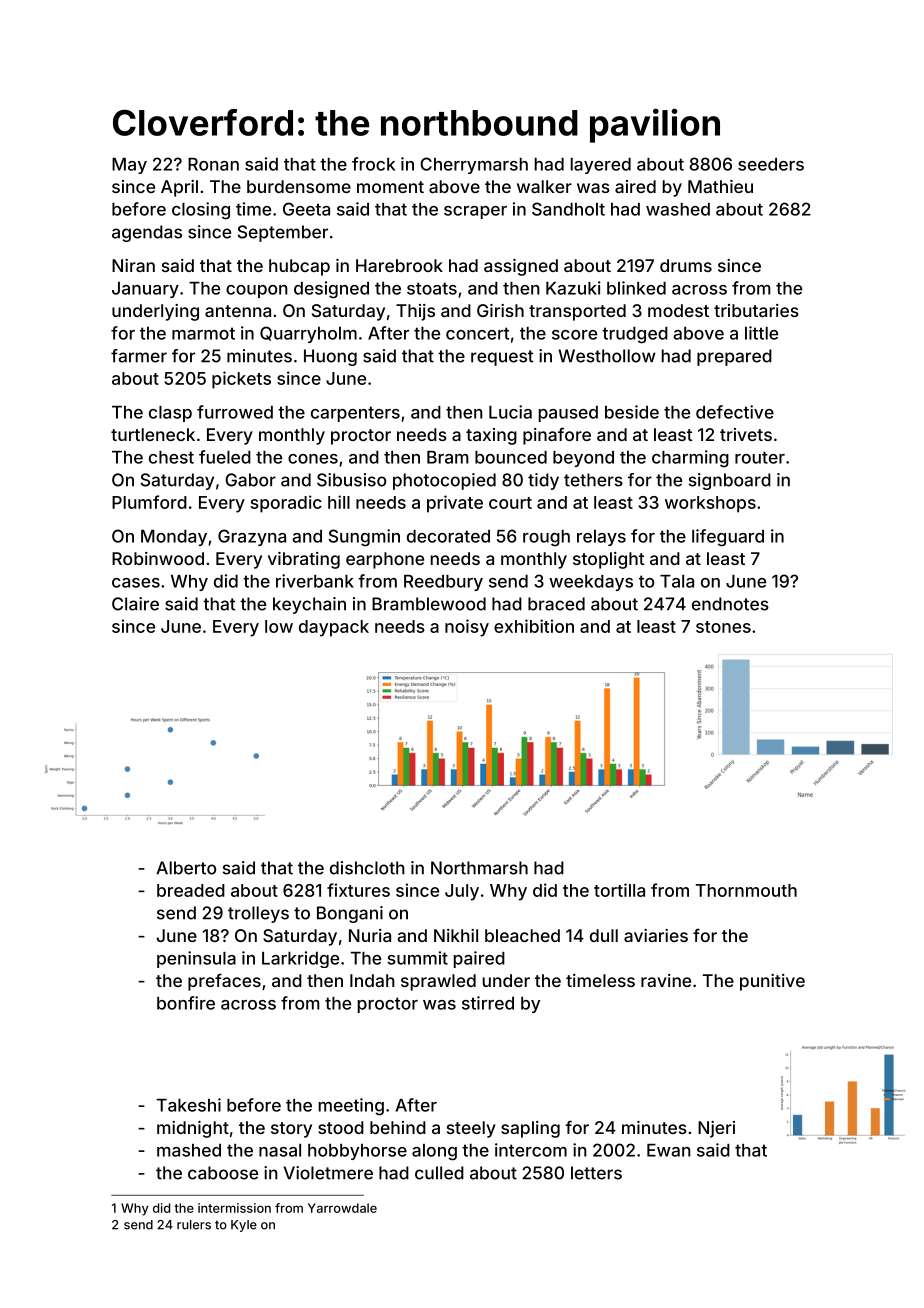 The width and height of the screenshot is (924, 1308). I want to click on Indah, so click(372, 980).
